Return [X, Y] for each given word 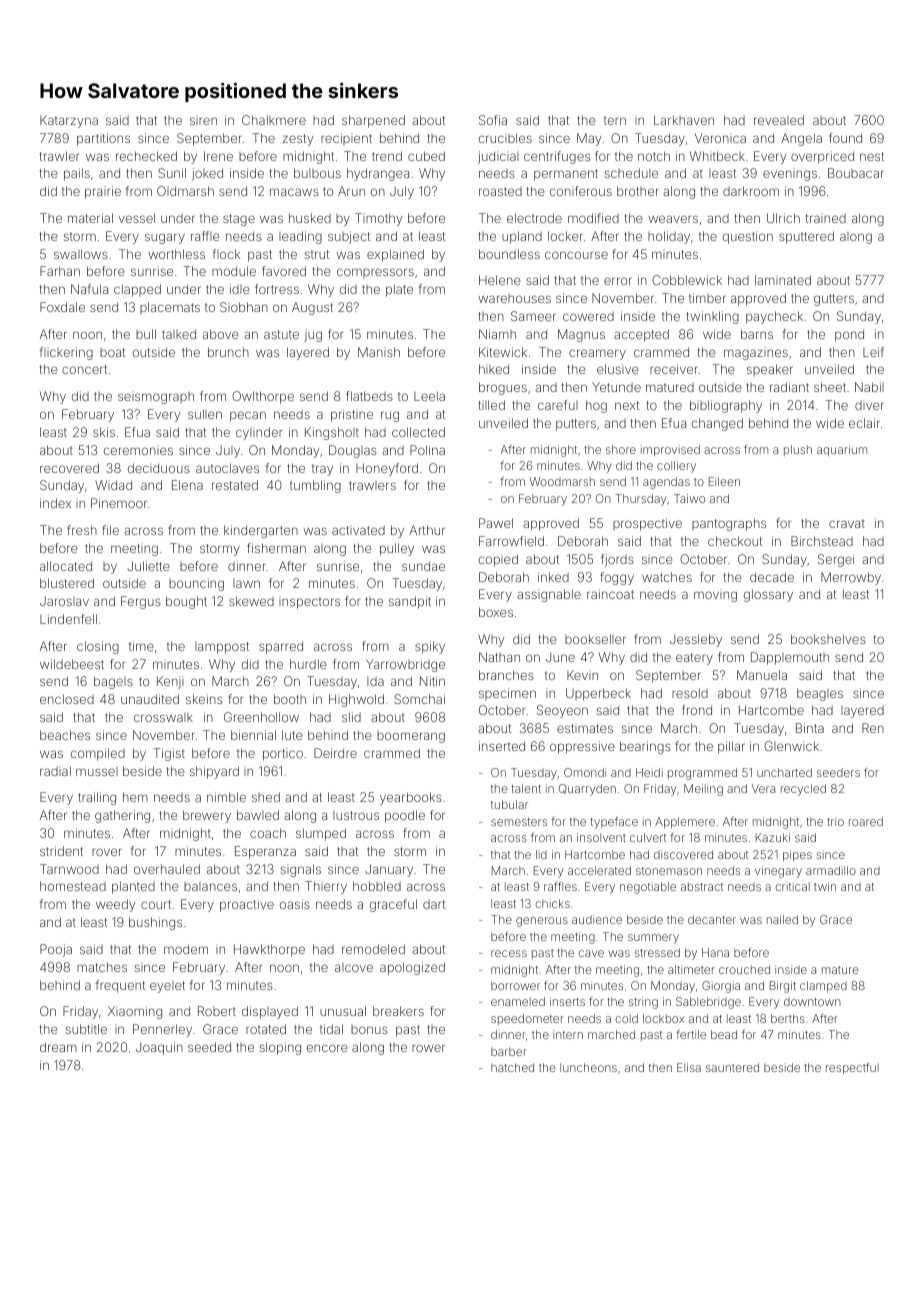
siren [203, 120]
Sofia [493, 120]
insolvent [601, 837]
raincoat [610, 594]
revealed [779, 120]
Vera [763, 788]
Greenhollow [261, 717]
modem [186, 949]
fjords [617, 560]
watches [667, 577]
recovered [69, 468]
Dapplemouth [790, 658]
